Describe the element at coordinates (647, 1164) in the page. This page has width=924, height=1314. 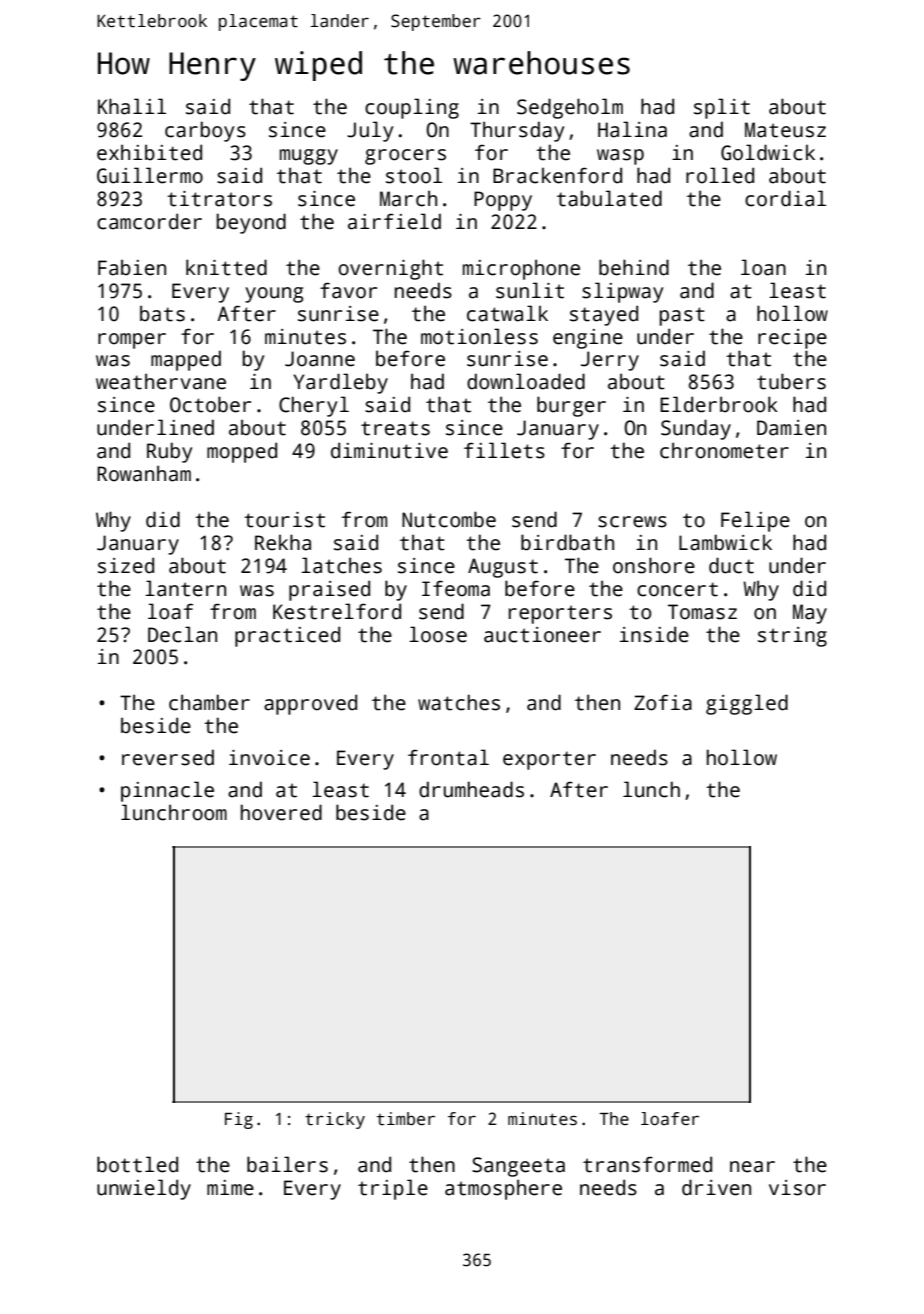
I see `transformed` at that location.
